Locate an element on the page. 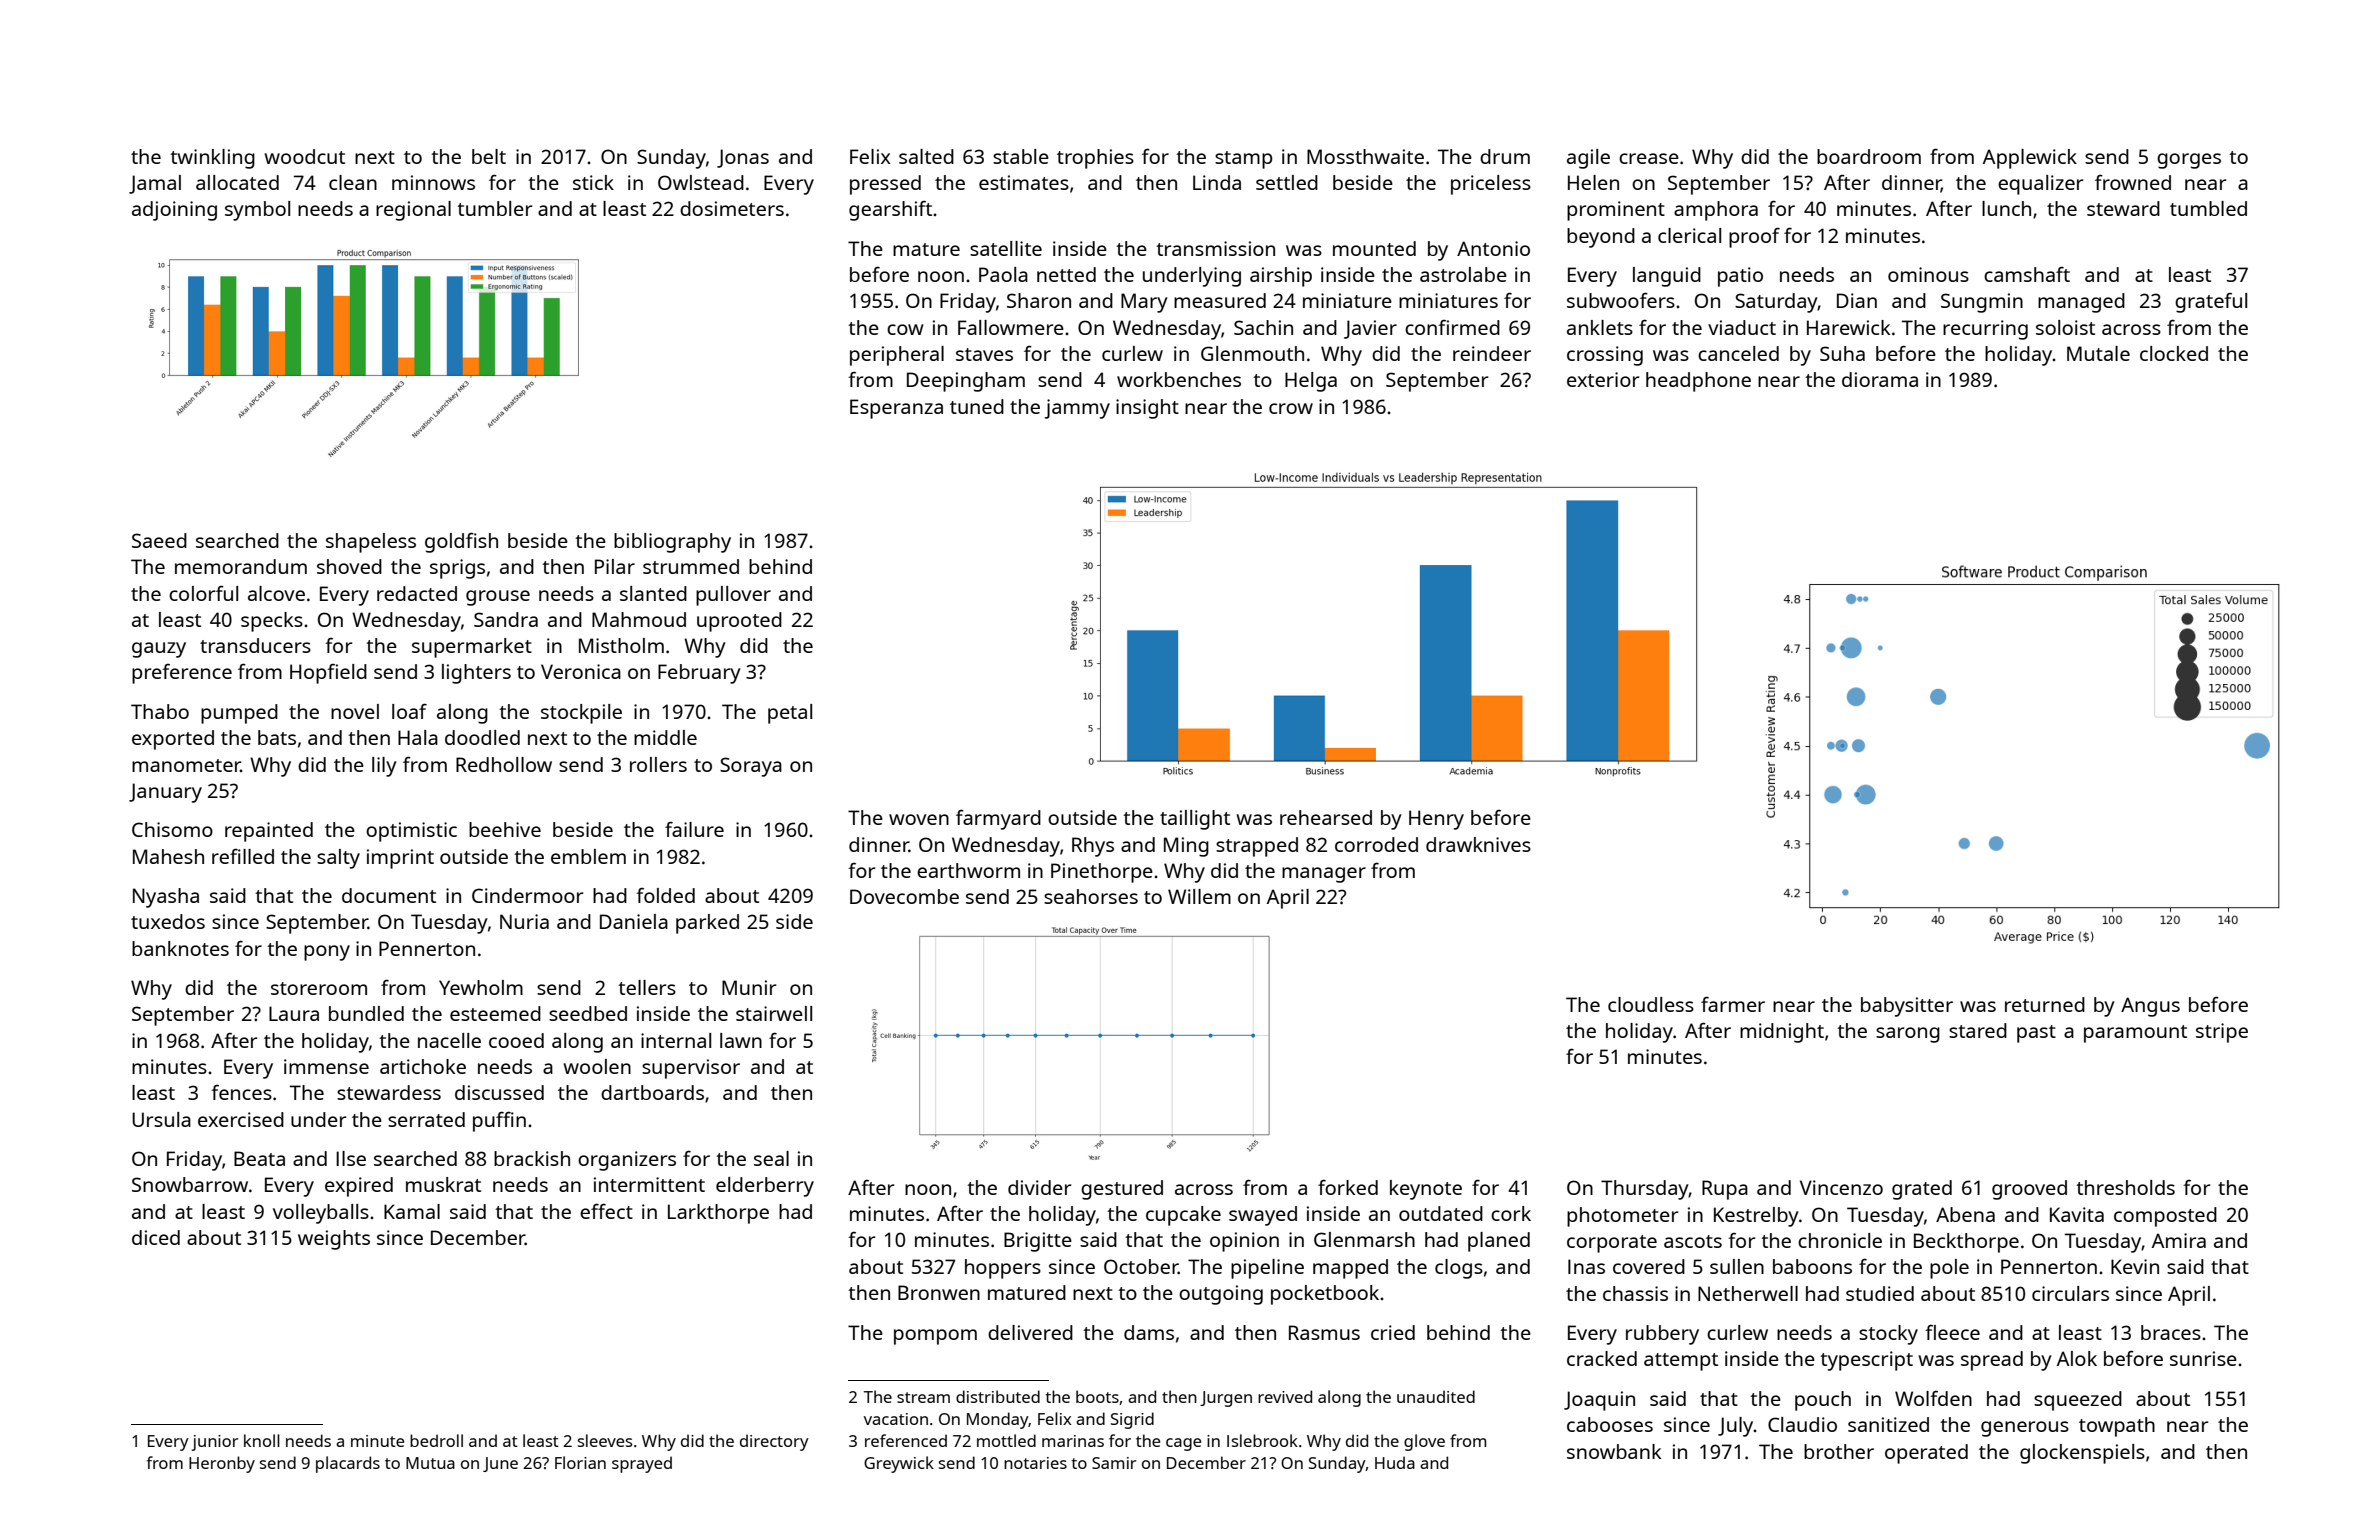 The width and height of the page is (2380, 1540). drawknives is located at coordinates (1478, 844).
